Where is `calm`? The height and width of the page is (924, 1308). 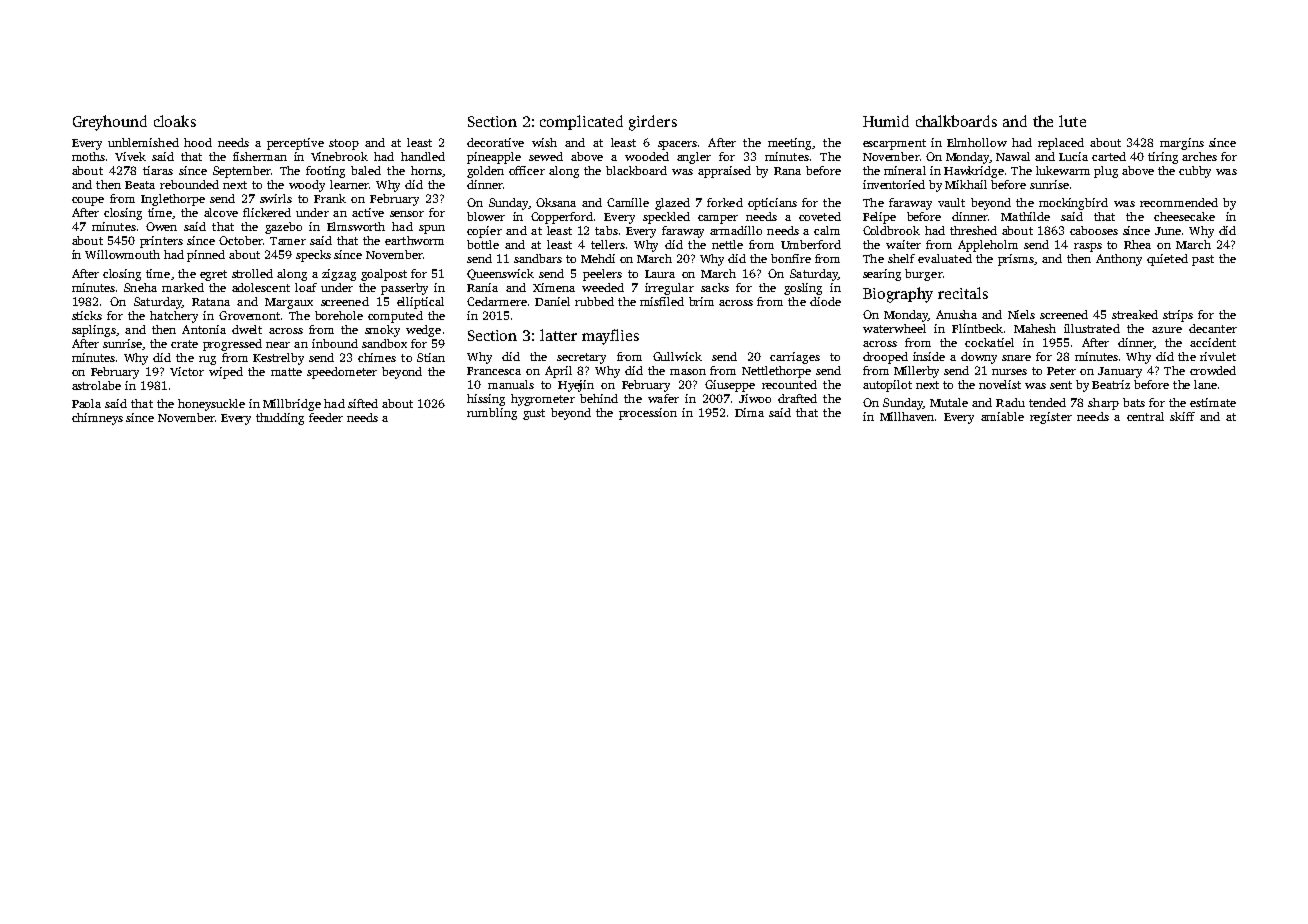
calm is located at coordinates (827, 230).
